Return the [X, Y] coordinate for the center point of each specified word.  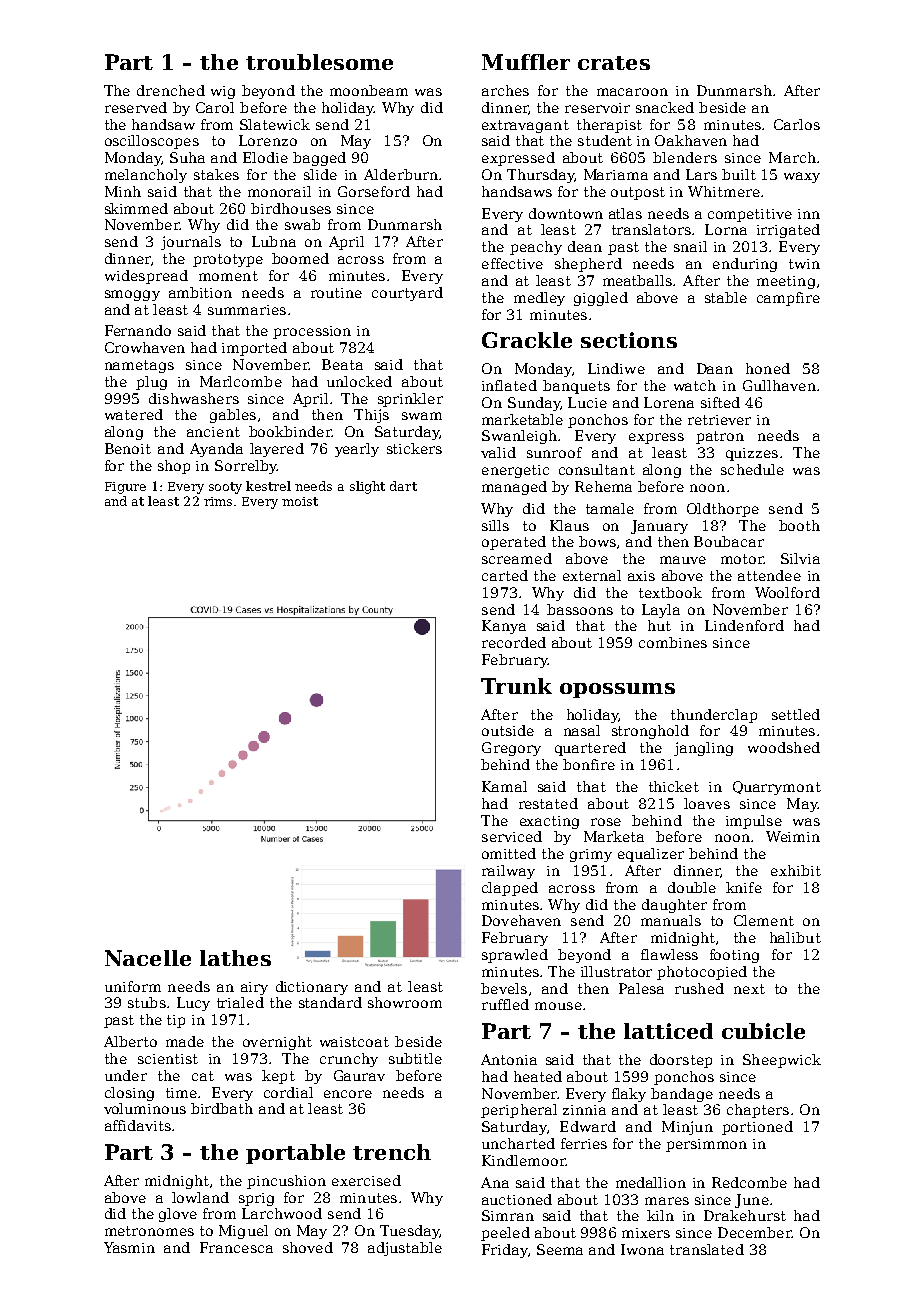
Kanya [504, 627]
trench [392, 1152]
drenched [171, 90]
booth [799, 525]
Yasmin [129, 1247]
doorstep [681, 1061]
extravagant [525, 126]
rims [218, 501]
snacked [665, 107]
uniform [133, 986]
